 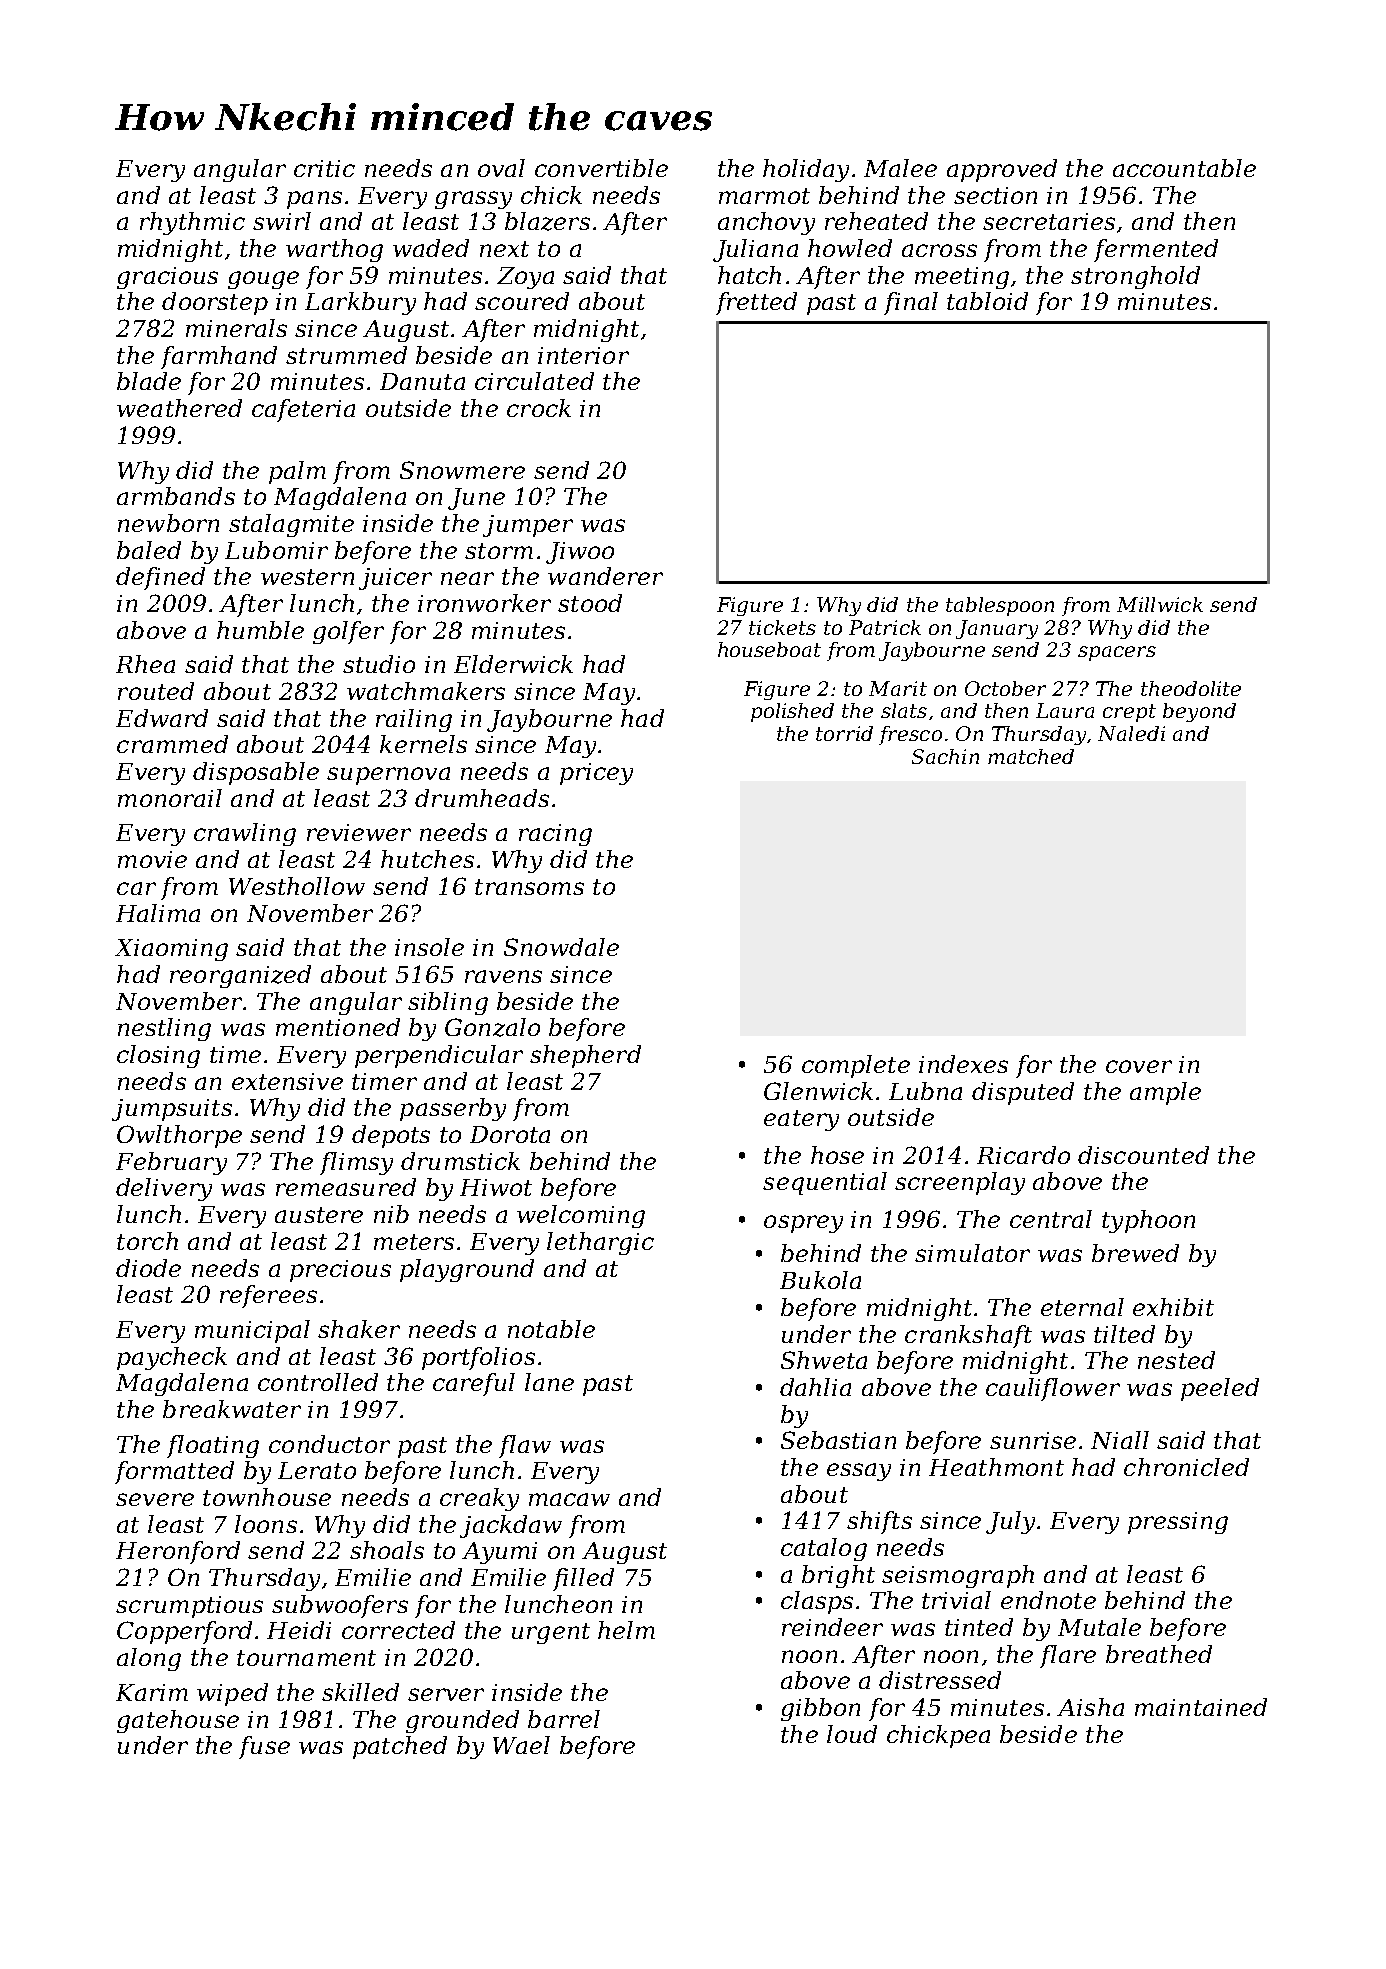 I want to click on fretted, so click(x=756, y=303).
